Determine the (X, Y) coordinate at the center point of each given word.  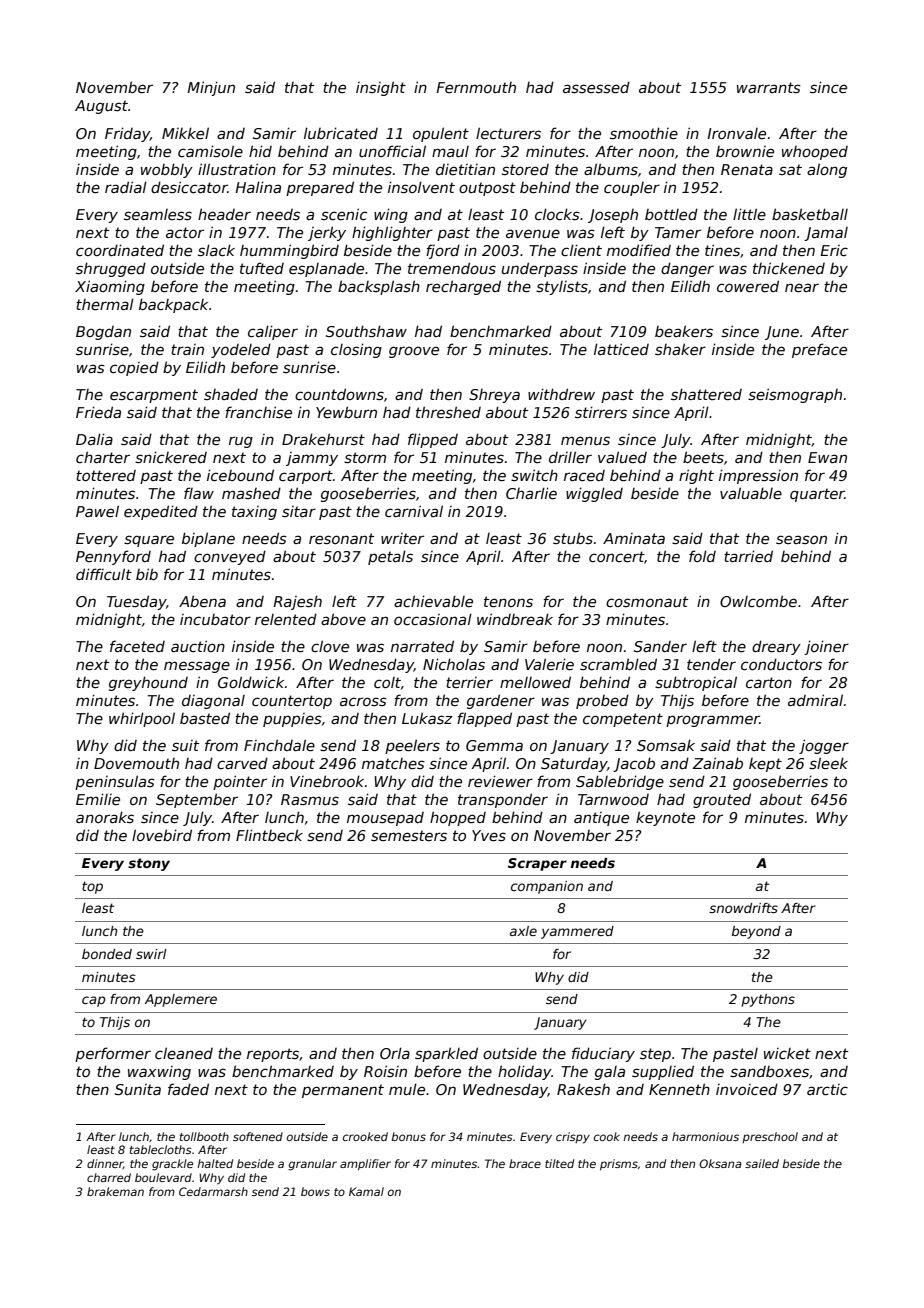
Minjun (211, 88)
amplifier (365, 1165)
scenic (344, 214)
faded (188, 1089)
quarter (817, 495)
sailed (762, 1163)
